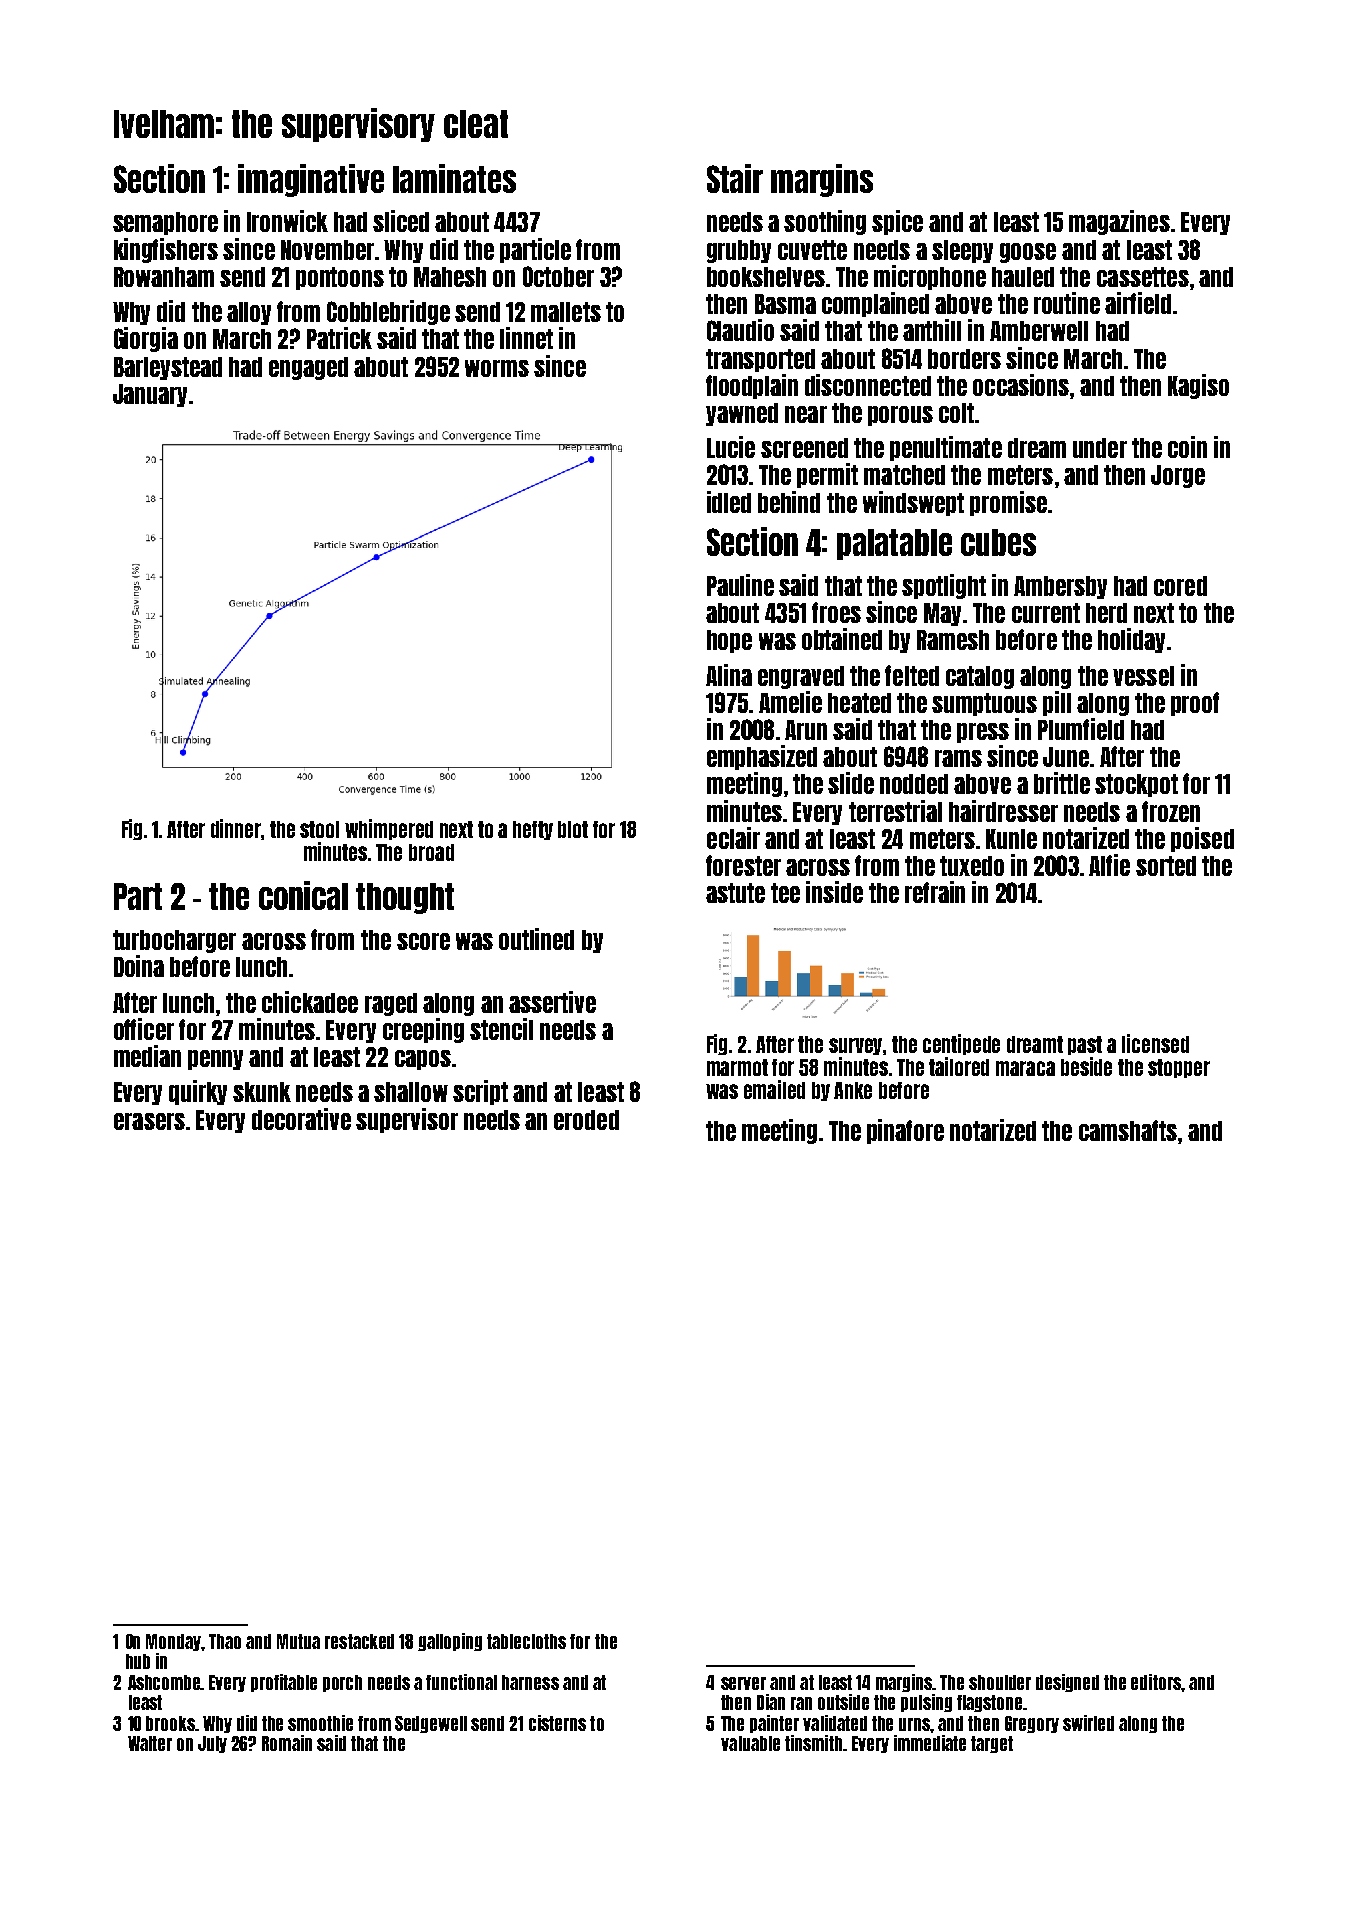 Image resolution: width=1351 pixels, height=1910 pixels. I want to click on magazines, so click(1119, 222).
